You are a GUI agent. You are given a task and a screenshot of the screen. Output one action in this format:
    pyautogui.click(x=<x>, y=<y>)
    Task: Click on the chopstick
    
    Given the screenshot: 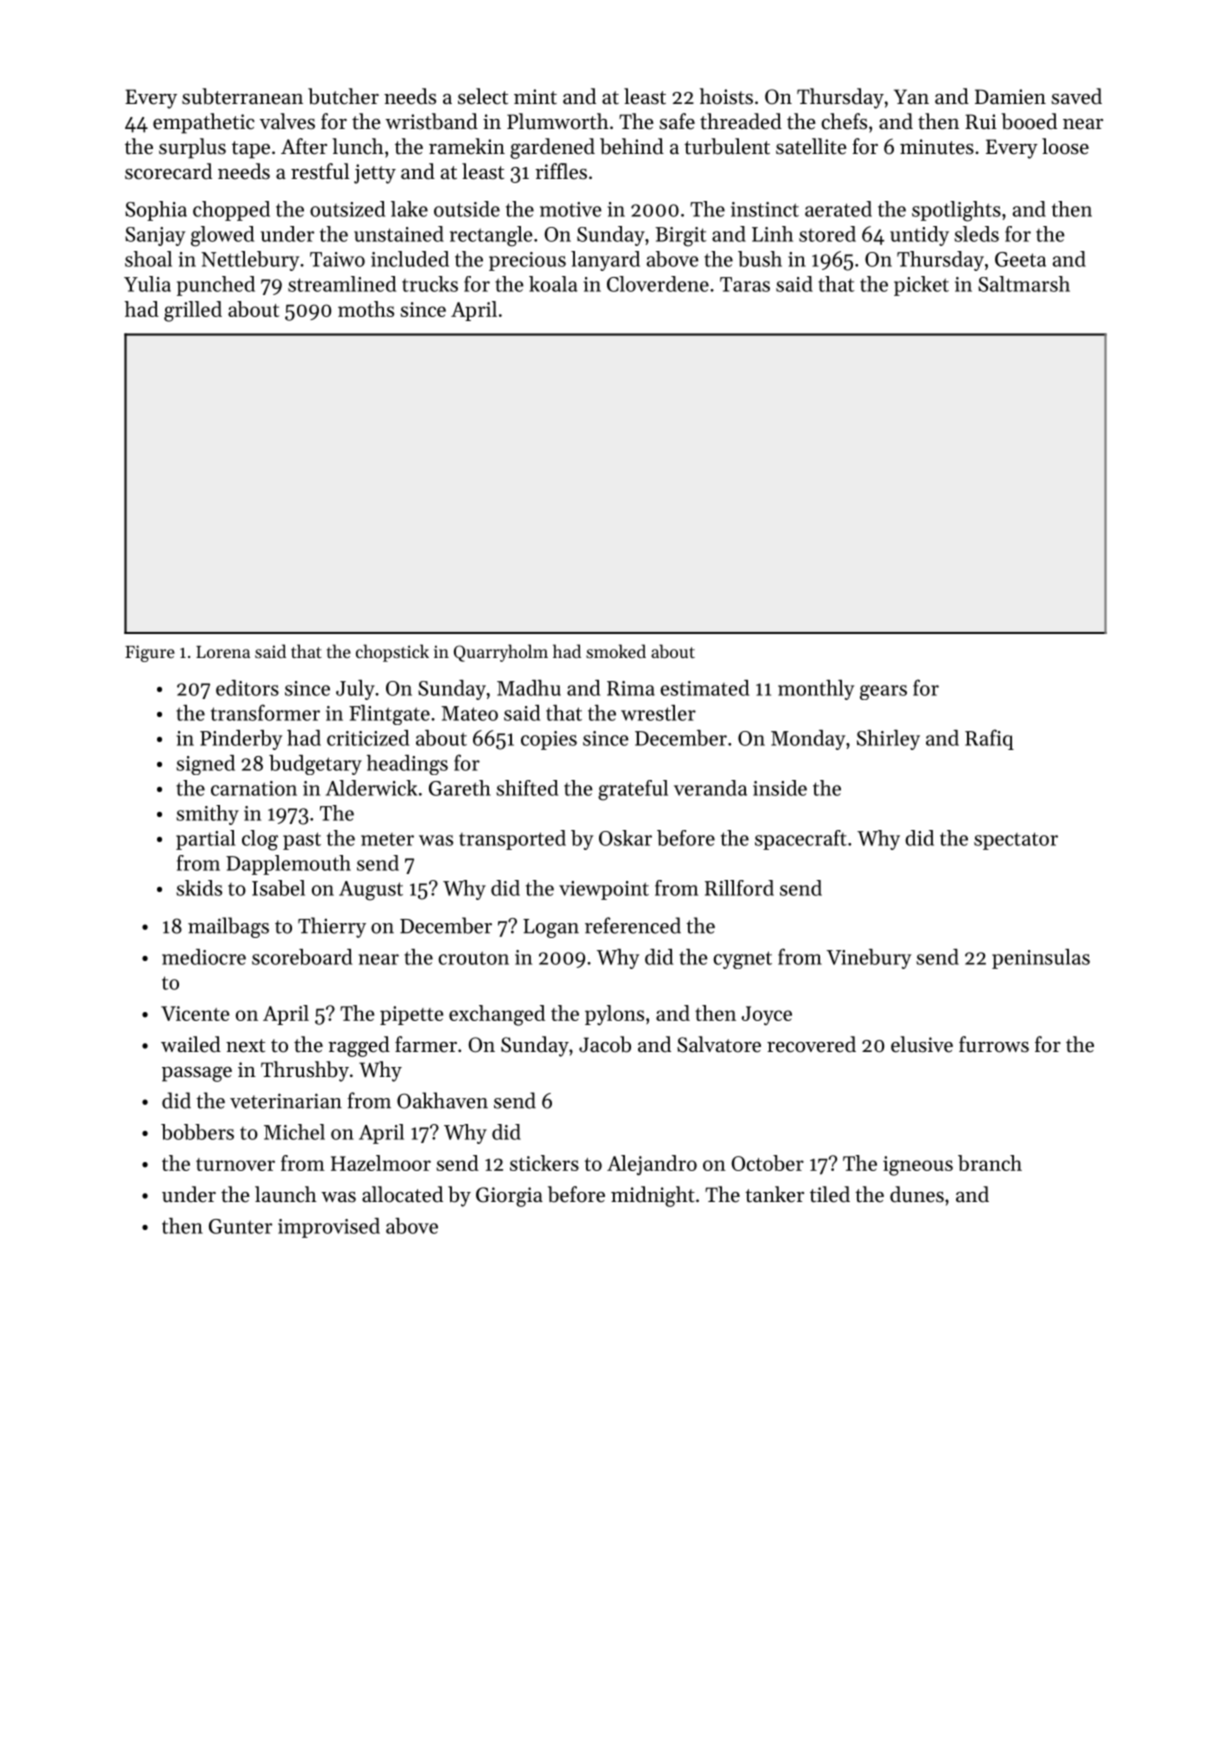 What is the action you would take?
    pyautogui.click(x=392, y=653)
